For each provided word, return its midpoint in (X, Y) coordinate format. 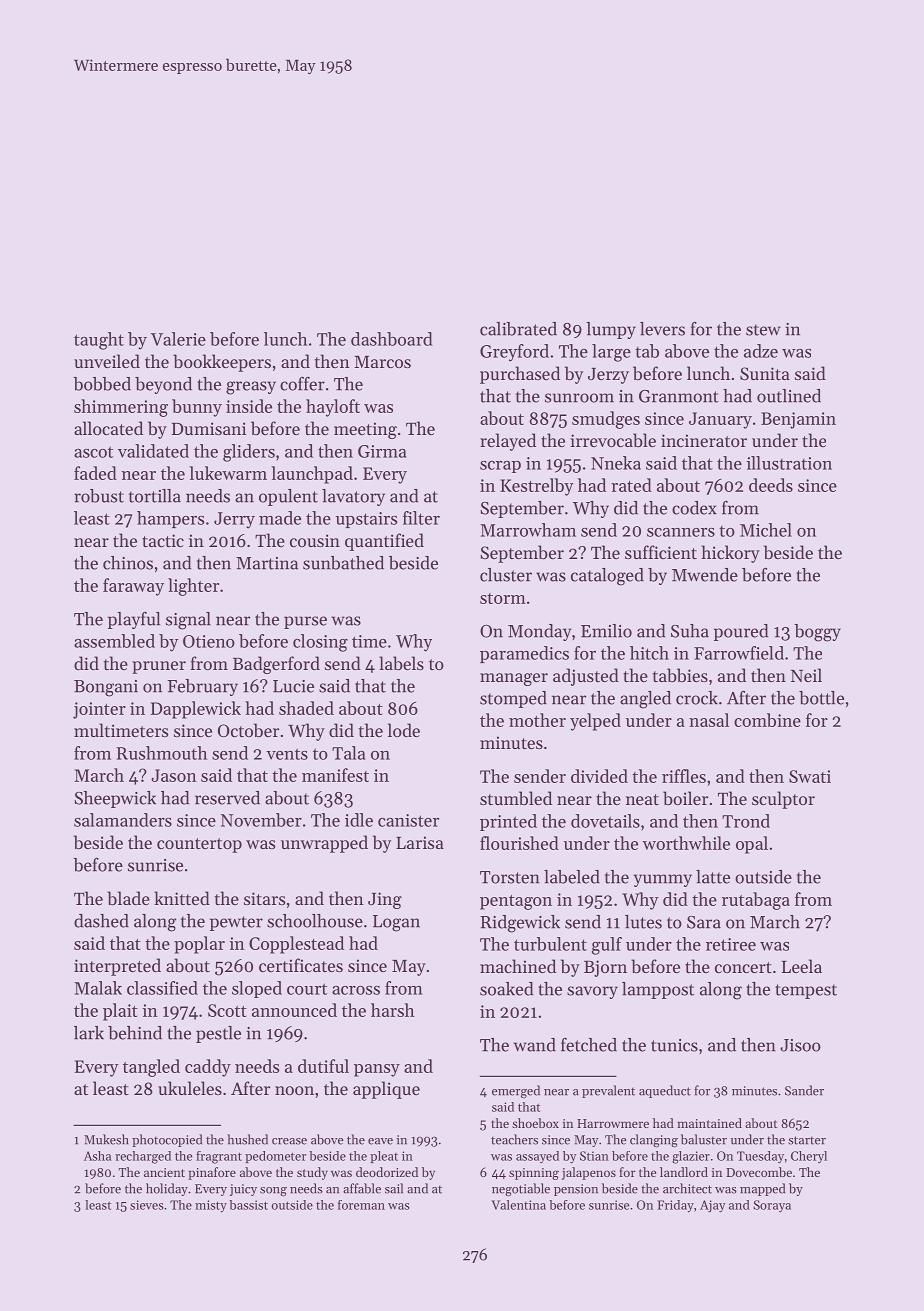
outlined (789, 396)
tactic (163, 540)
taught (99, 341)
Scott (227, 1010)
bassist (249, 1205)
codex (694, 508)
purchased (520, 375)
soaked (506, 989)
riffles (684, 776)
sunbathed (343, 563)
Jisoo (800, 1045)
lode (404, 730)
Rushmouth (162, 753)
